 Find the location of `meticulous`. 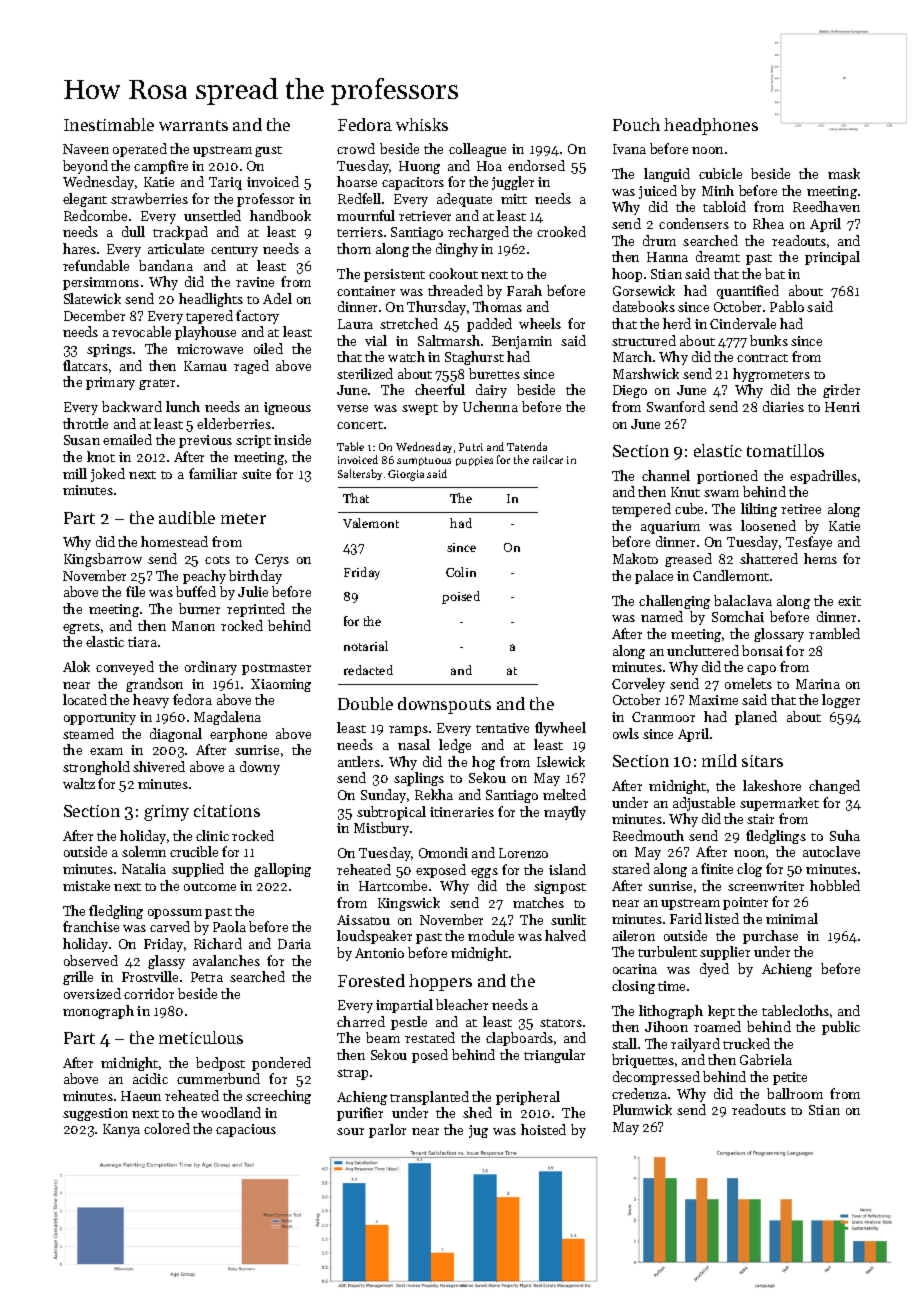

meticulous is located at coordinates (201, 1037).
